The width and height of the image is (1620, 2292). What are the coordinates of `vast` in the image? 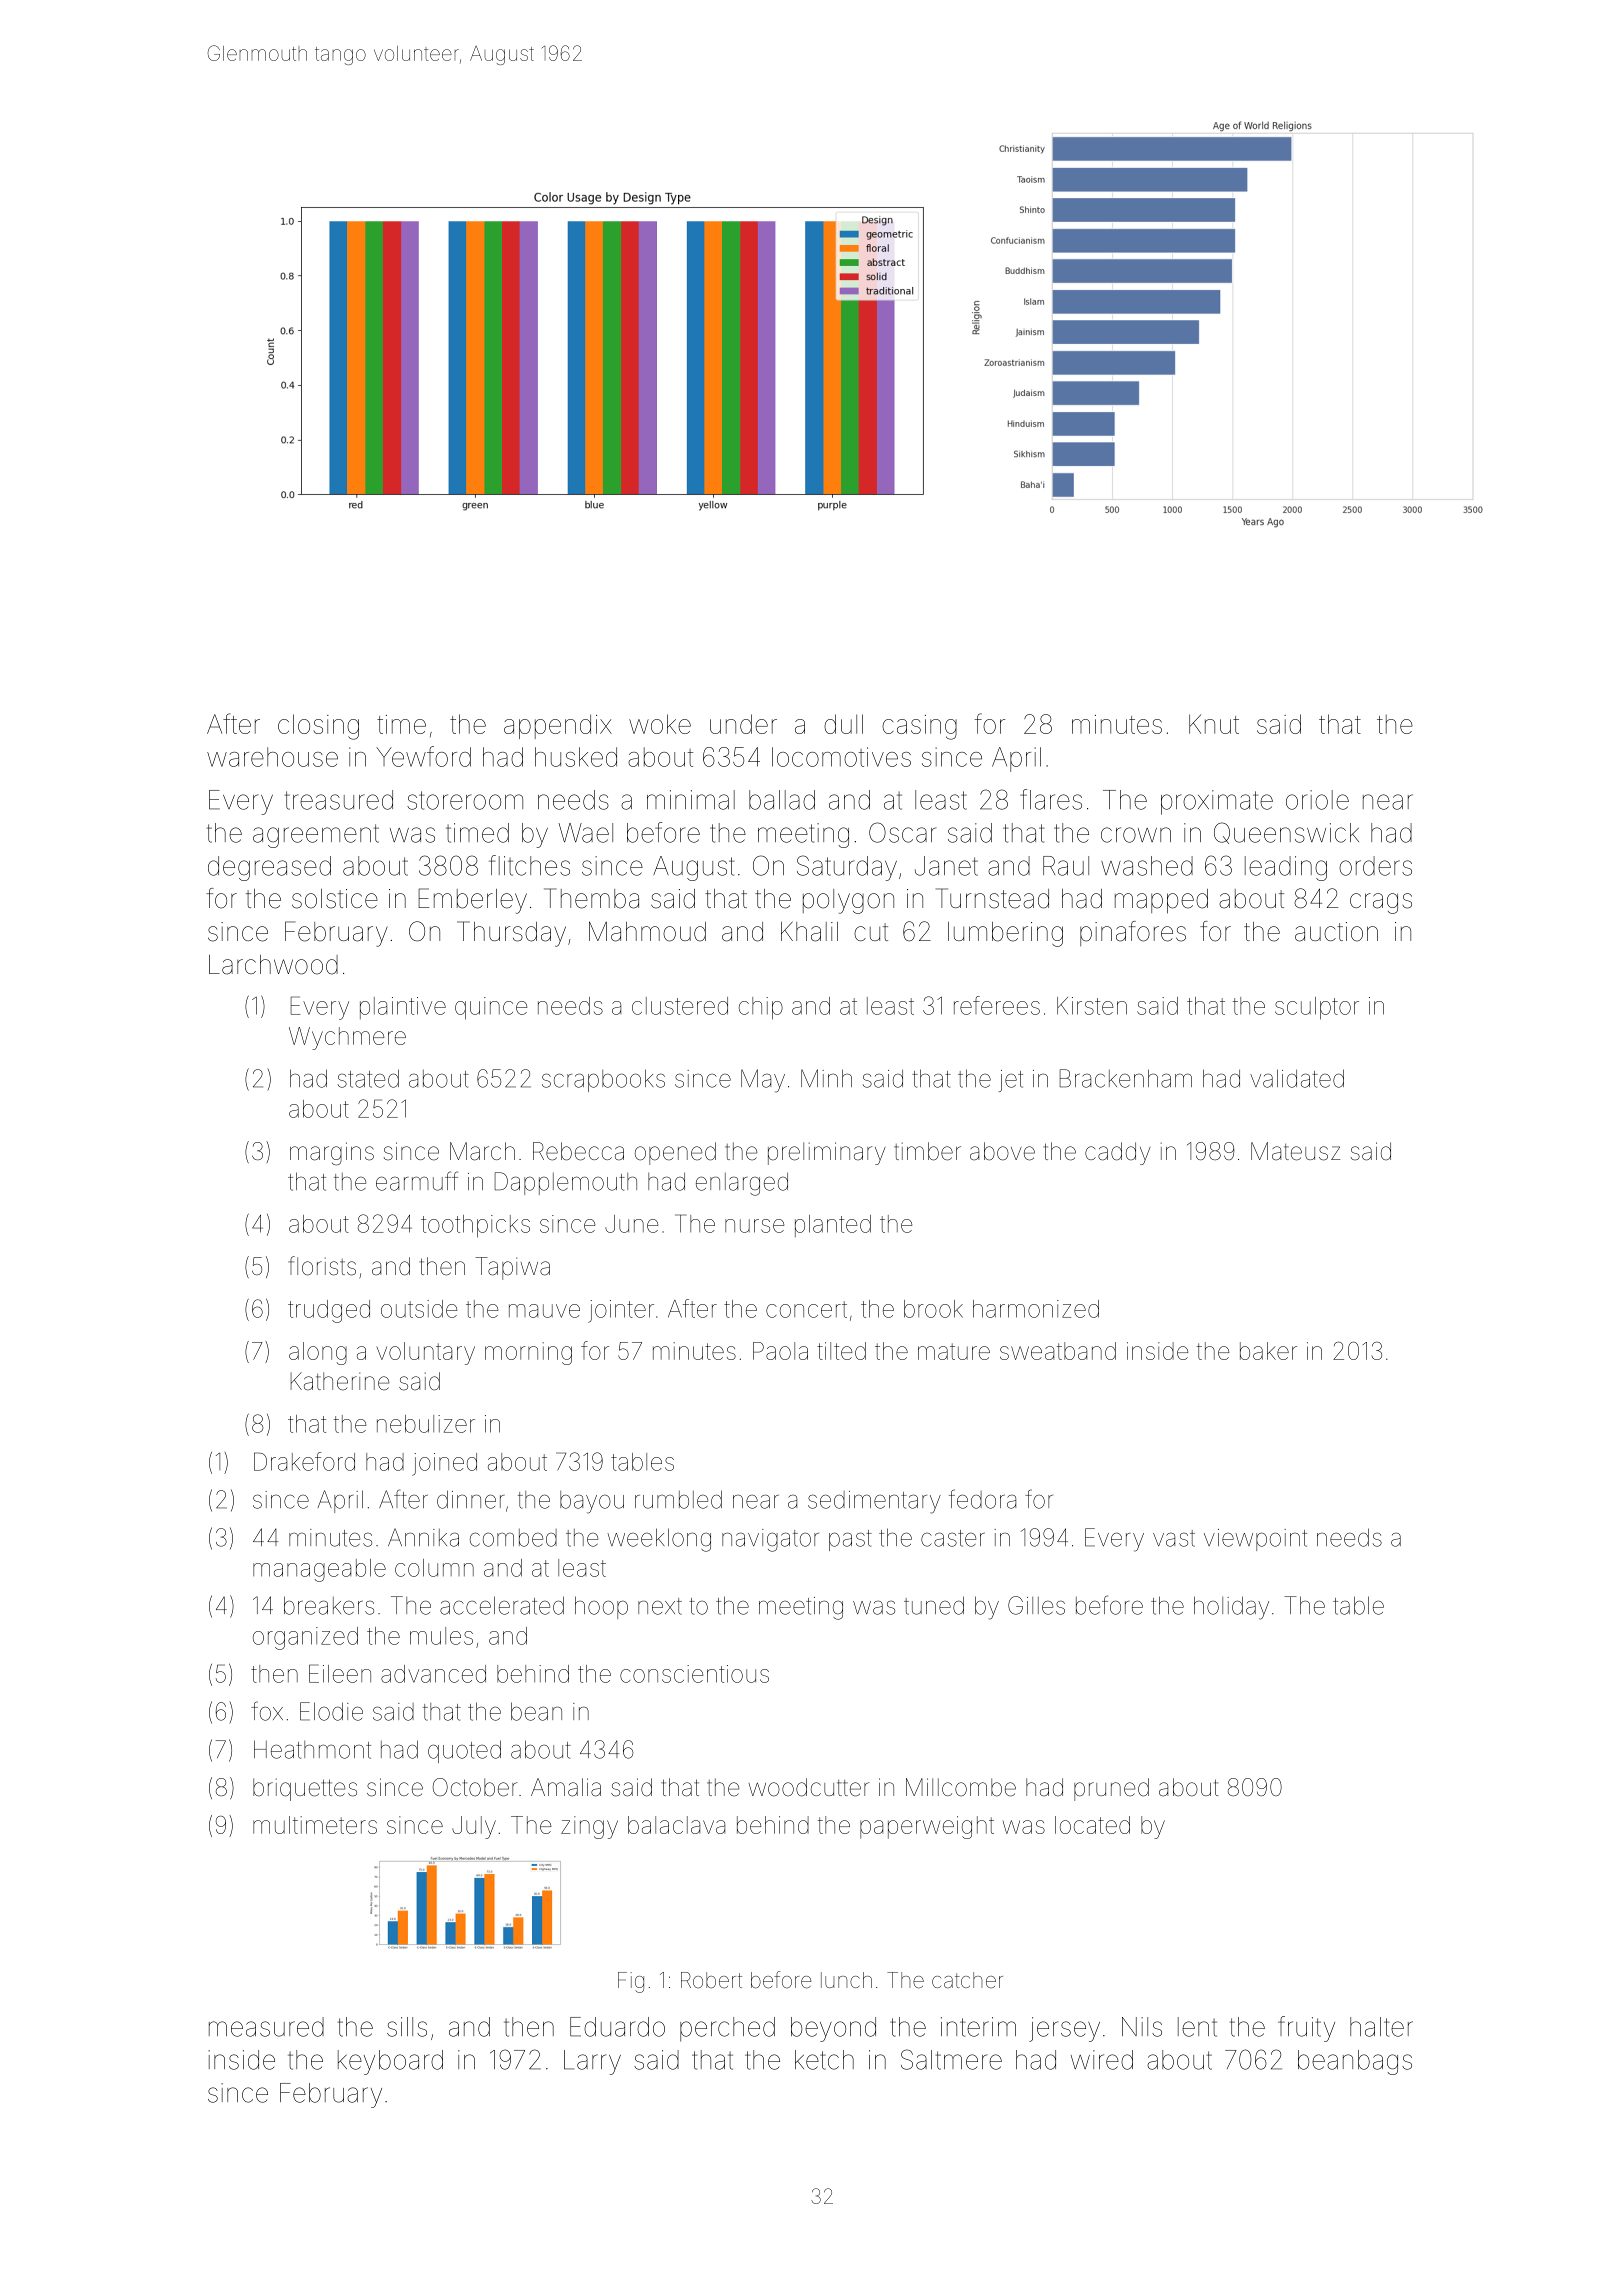 It's located at (1174, 1538).
